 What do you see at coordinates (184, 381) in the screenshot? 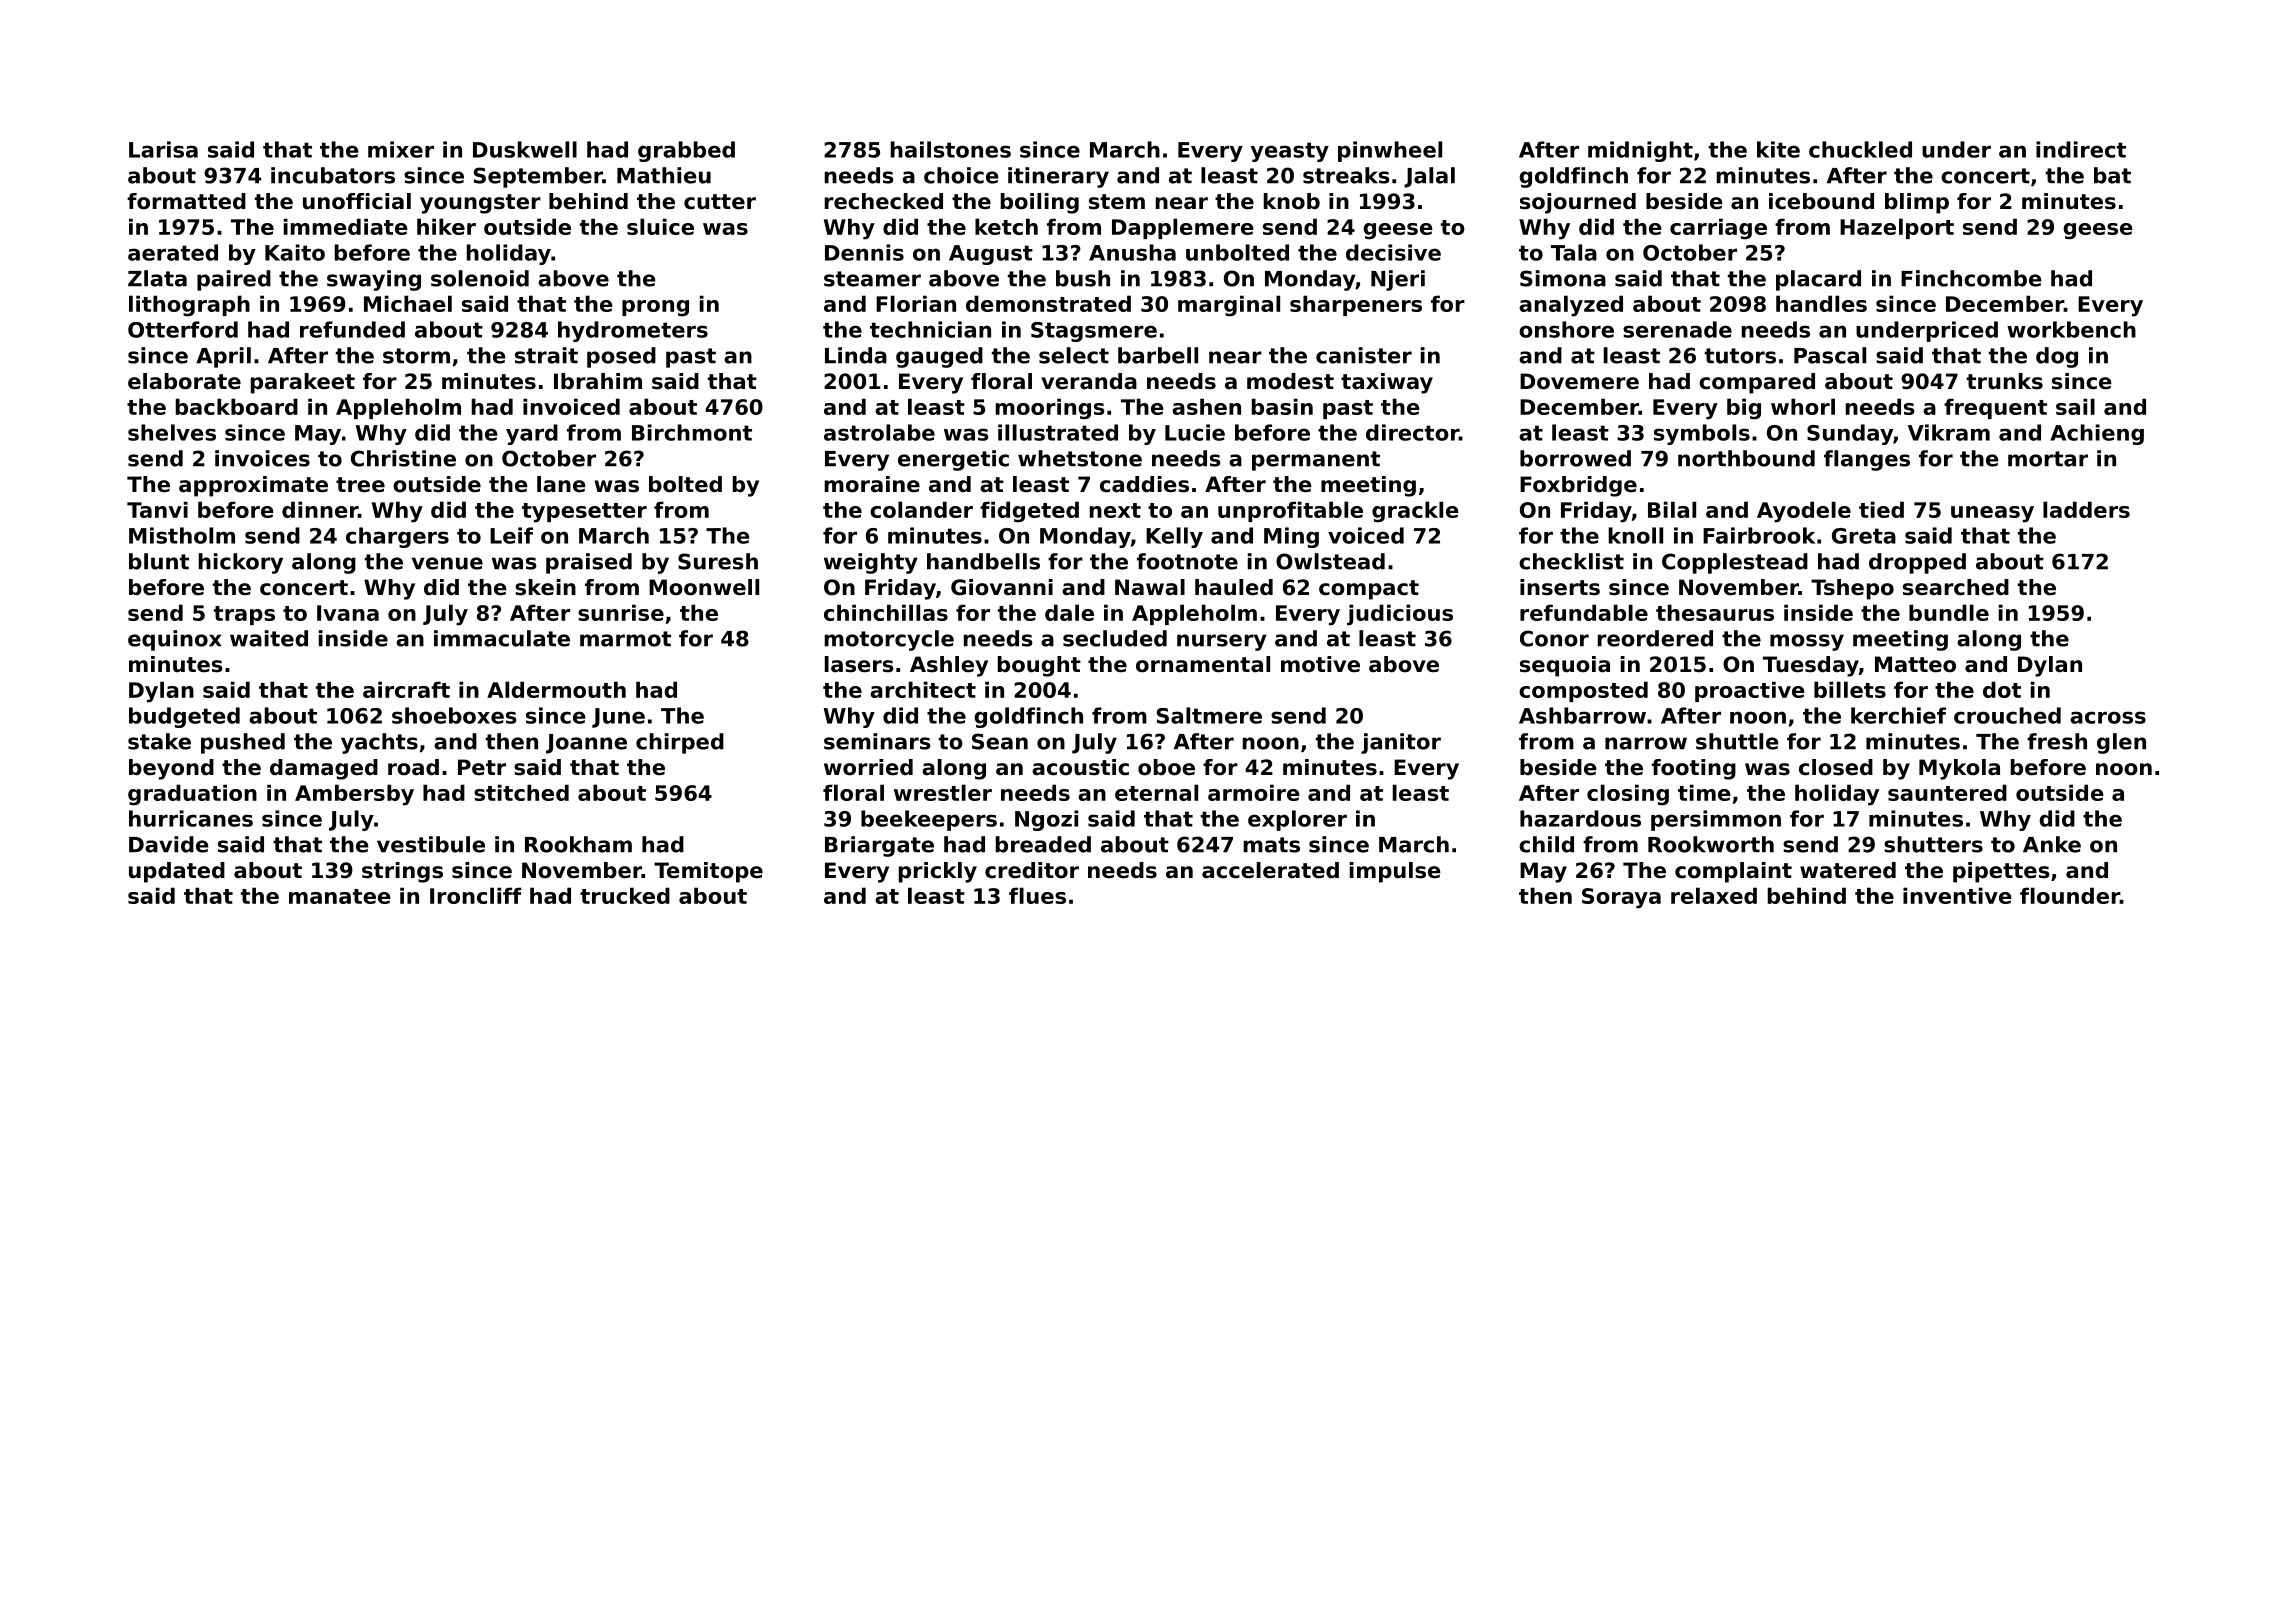
I see `elaborate` at bounding box center [184, 381].
